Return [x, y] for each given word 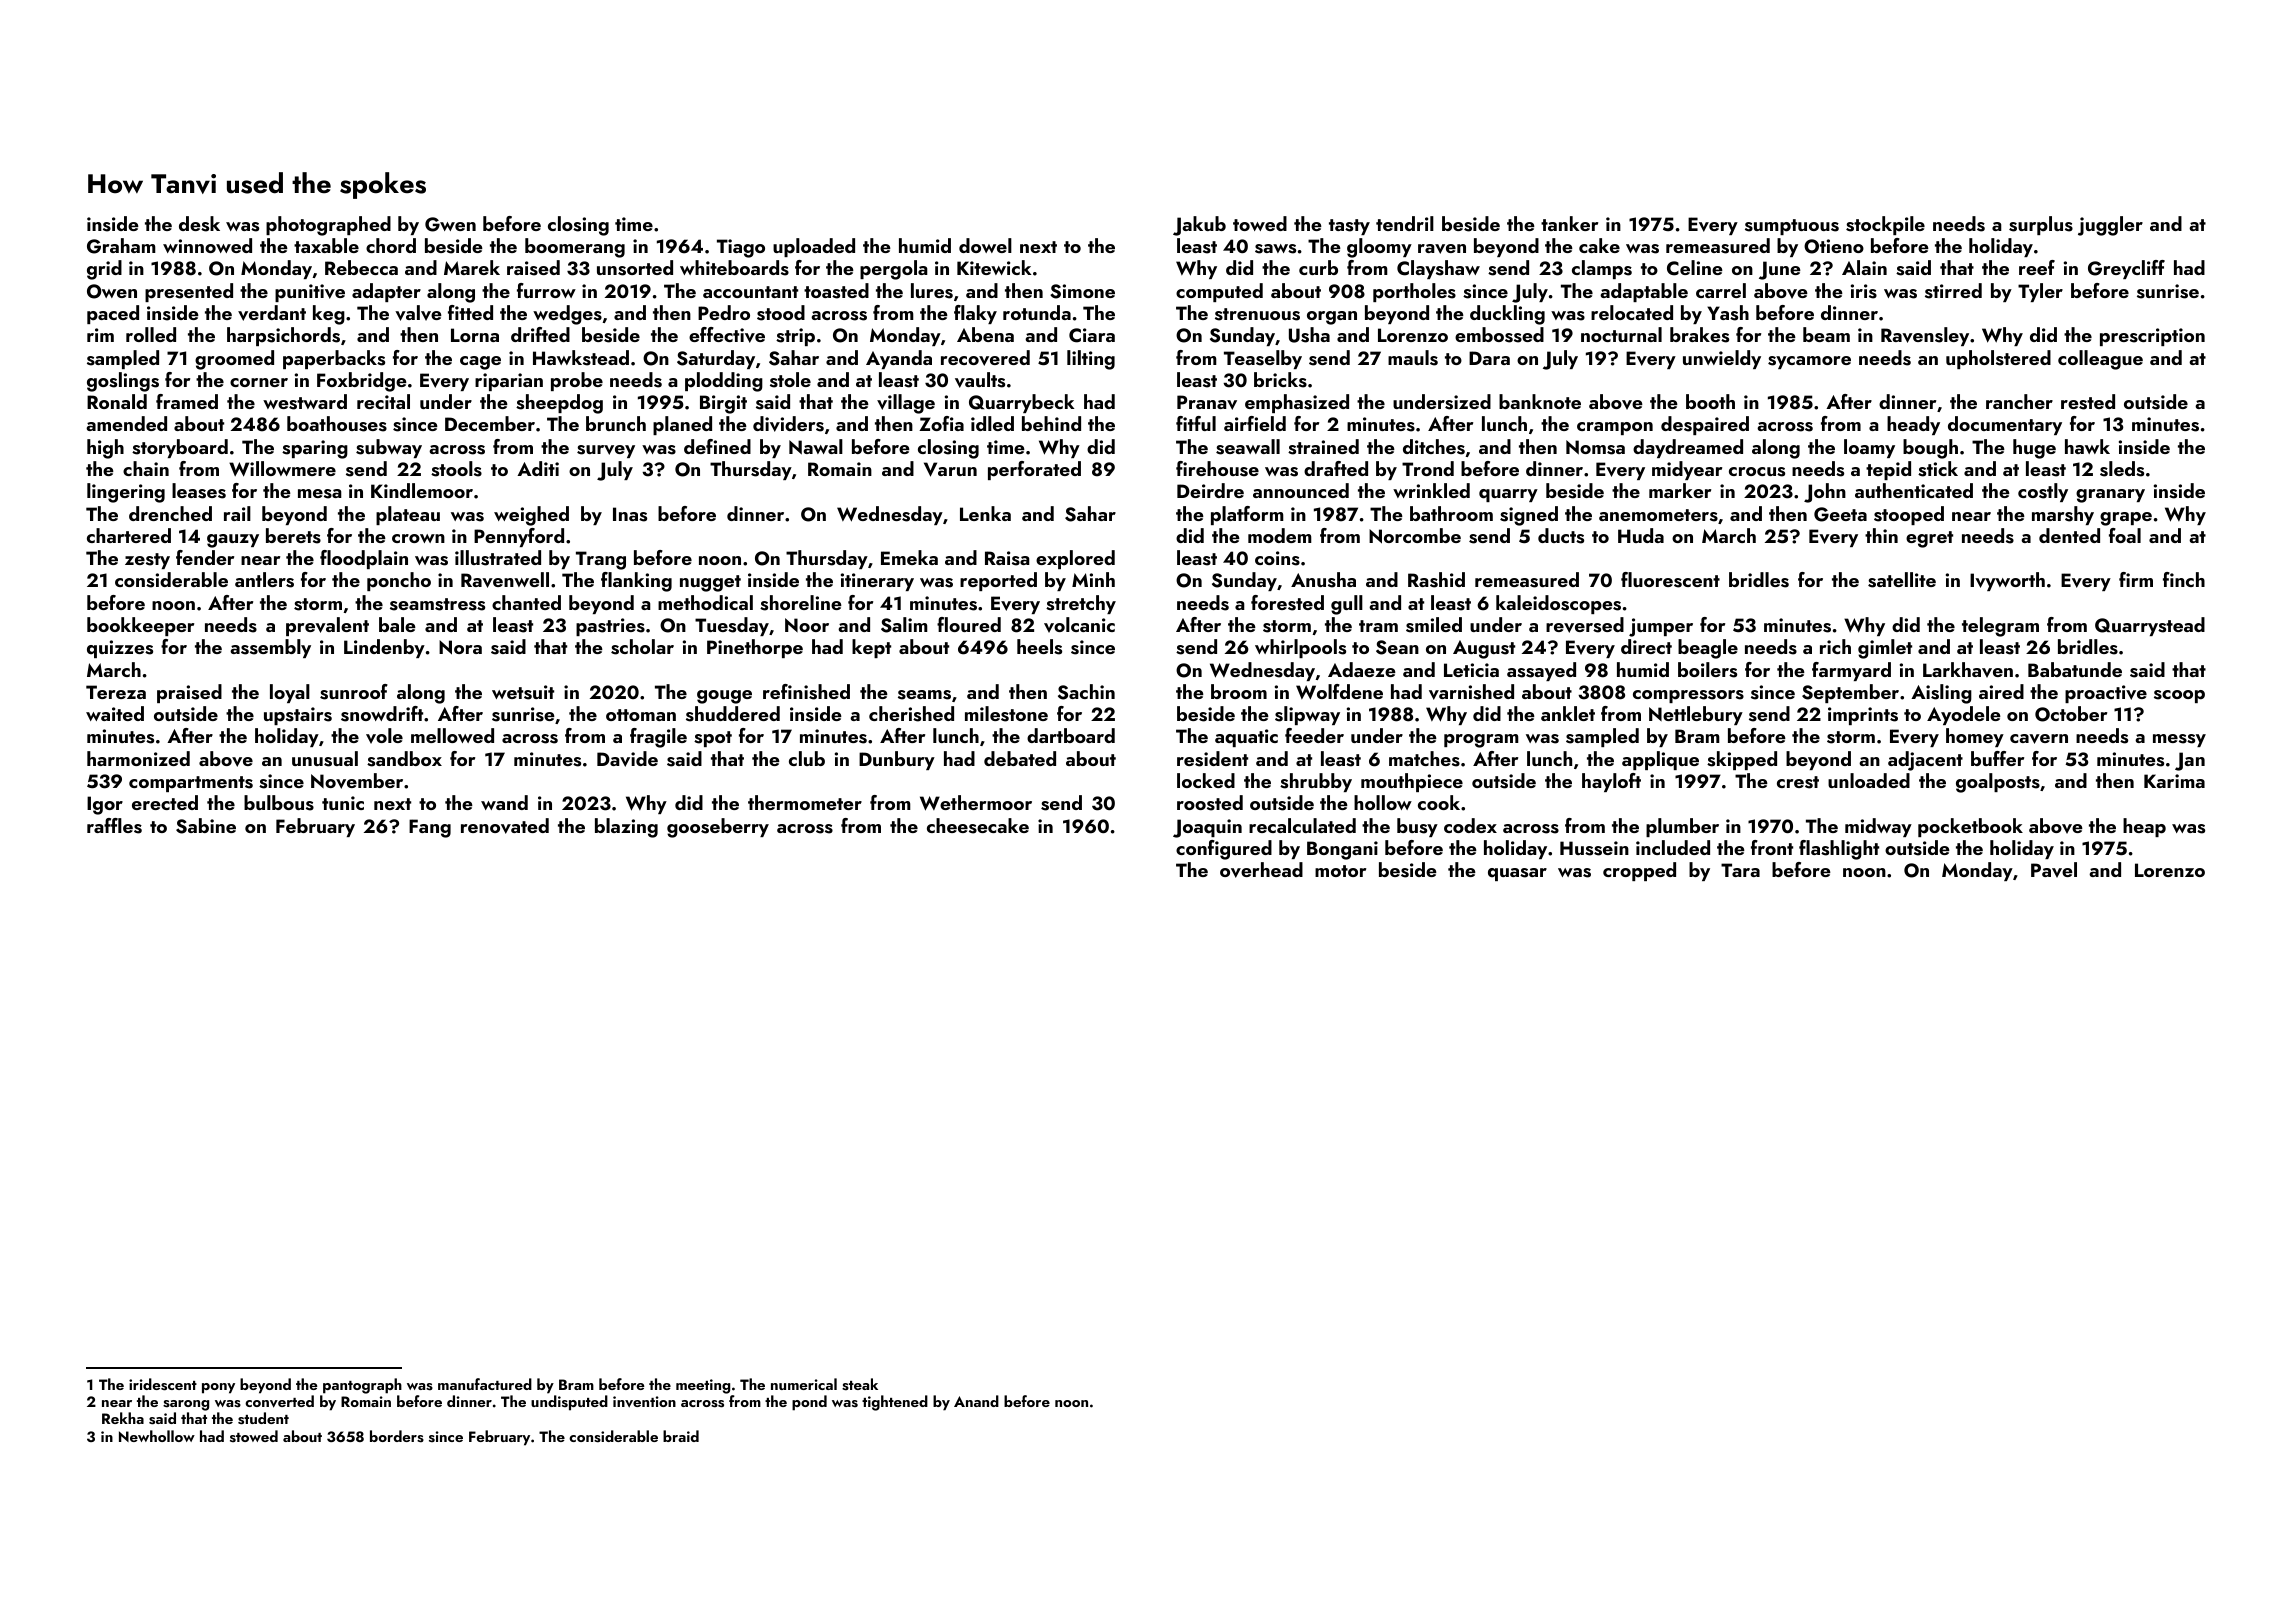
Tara [1740, 870]
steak [860, 1384]
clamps [1602, 269]
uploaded [814, 247]
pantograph [362, 1386]
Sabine [206, 826]
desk [199, 224]
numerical [804, 1384]
